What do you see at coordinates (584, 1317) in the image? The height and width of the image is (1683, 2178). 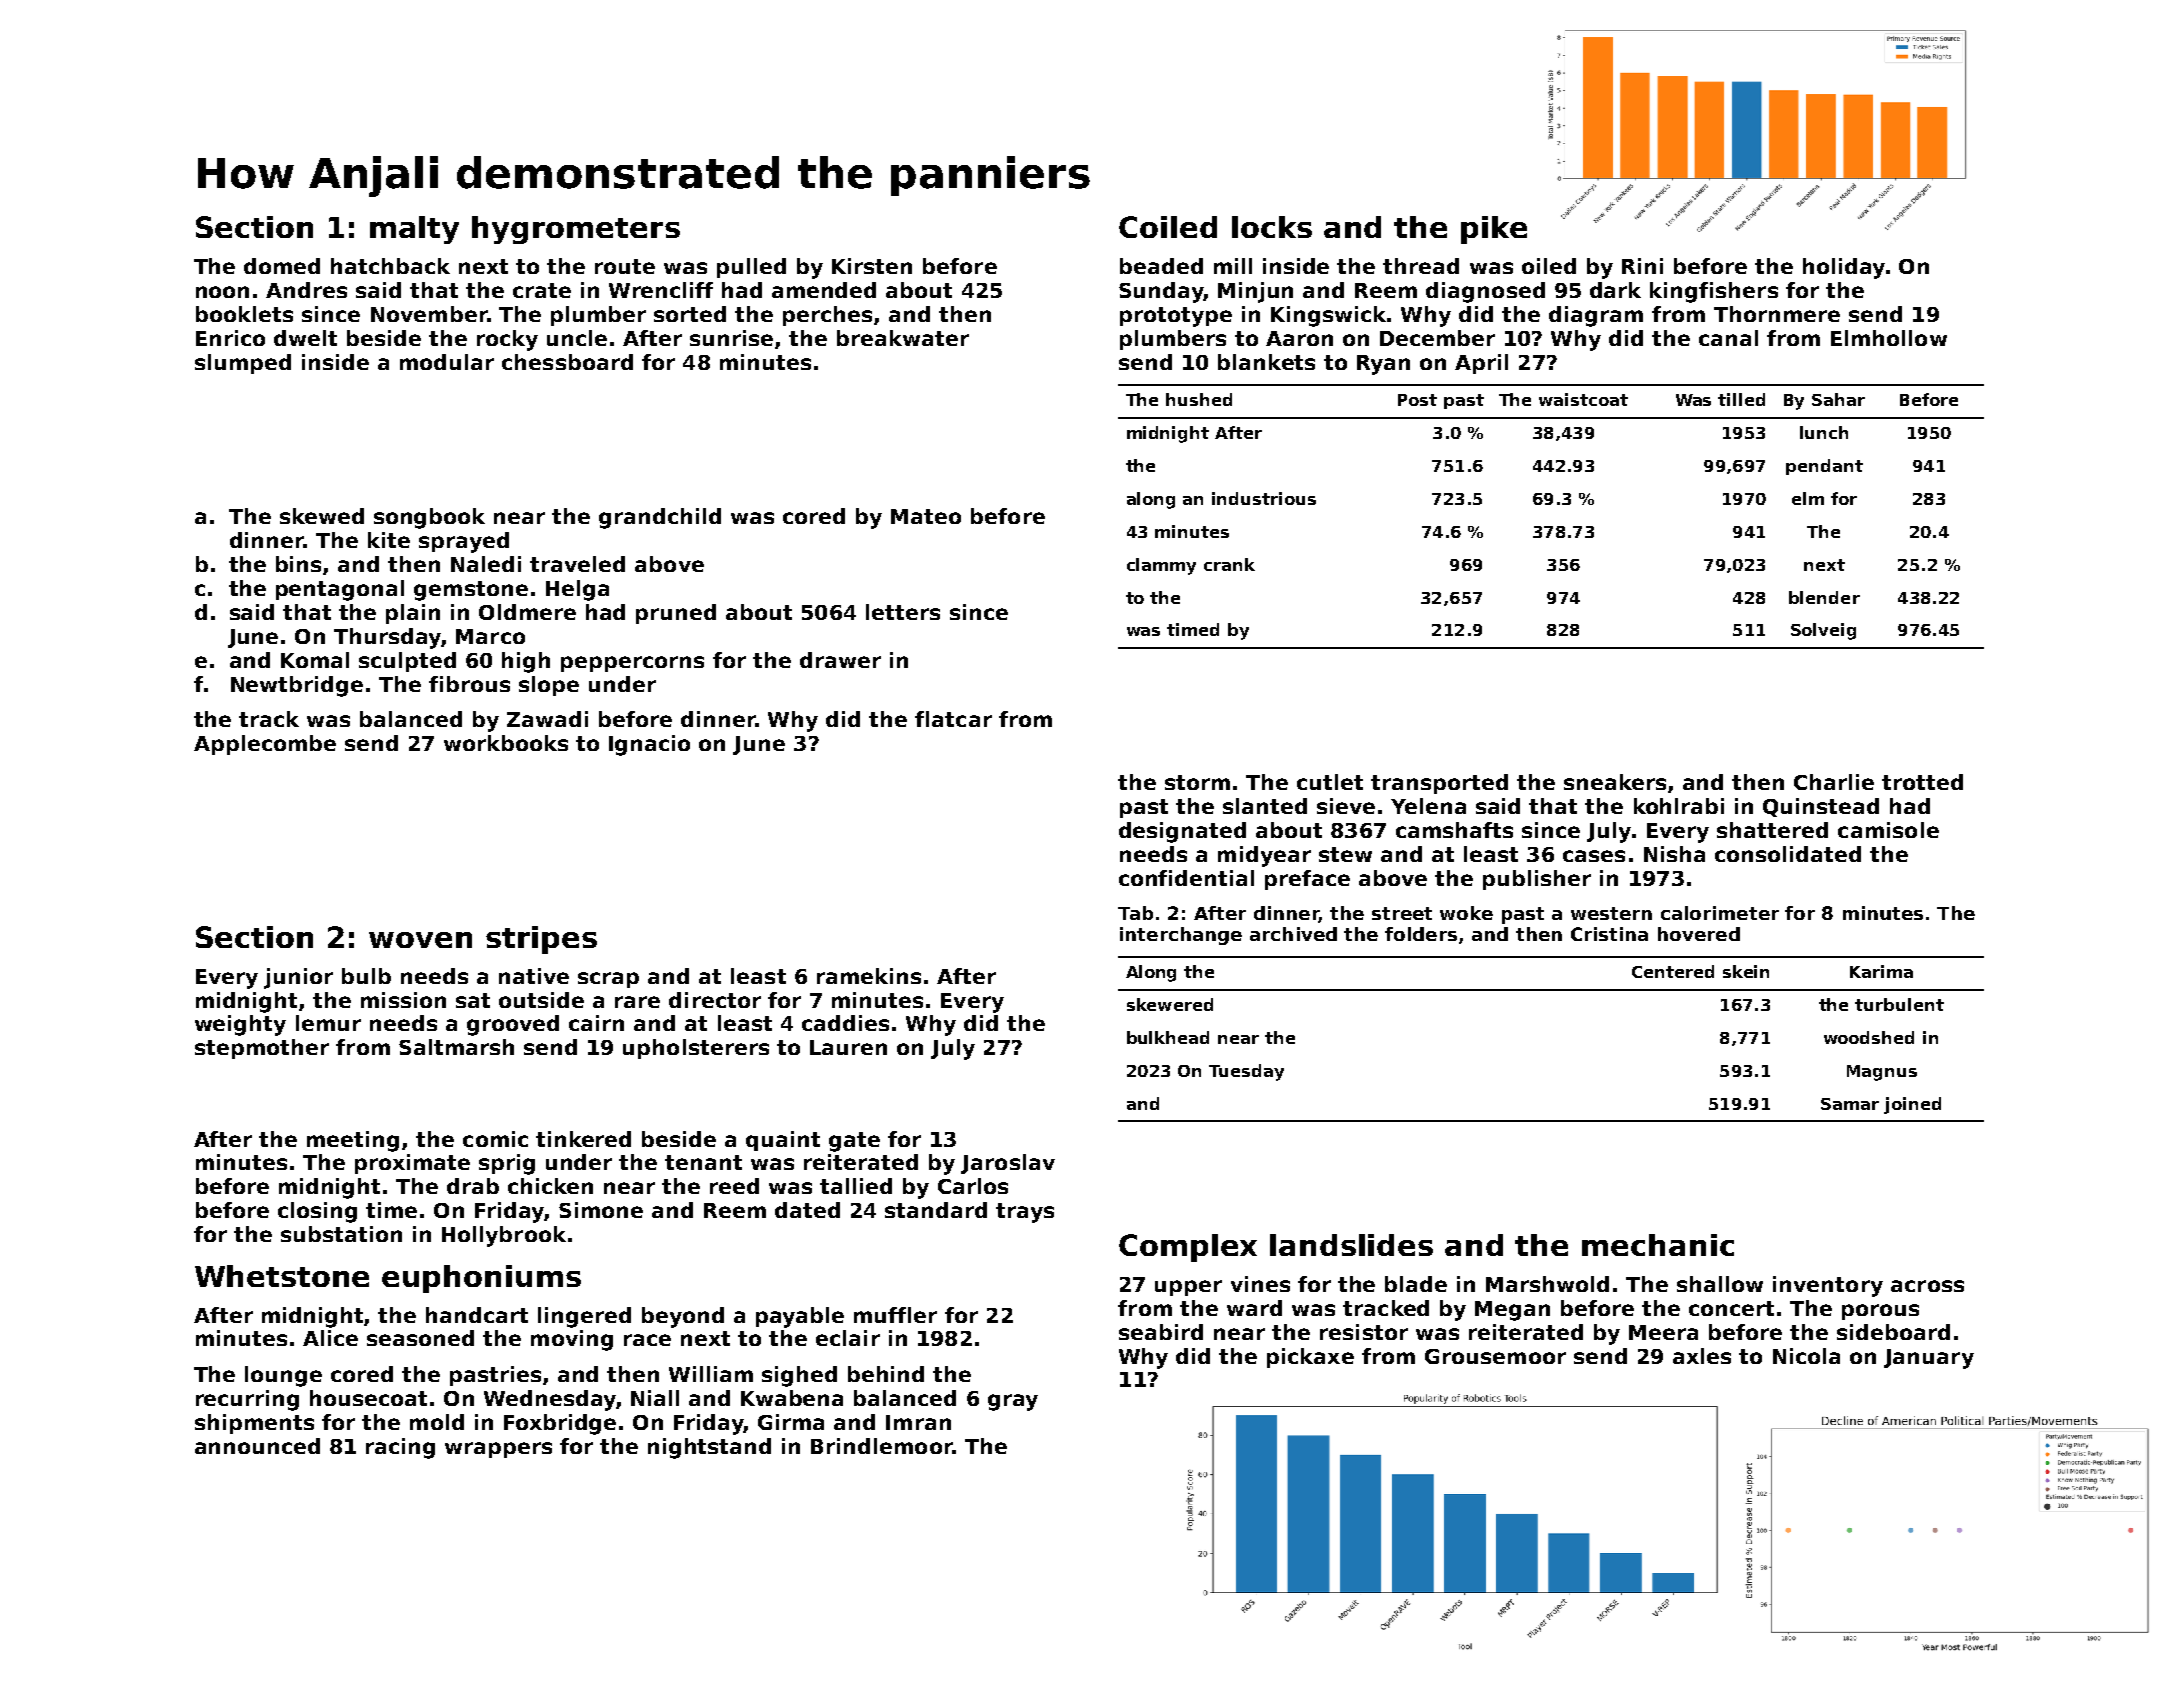 I see `lingered` at bounding box center [584, 1317].
